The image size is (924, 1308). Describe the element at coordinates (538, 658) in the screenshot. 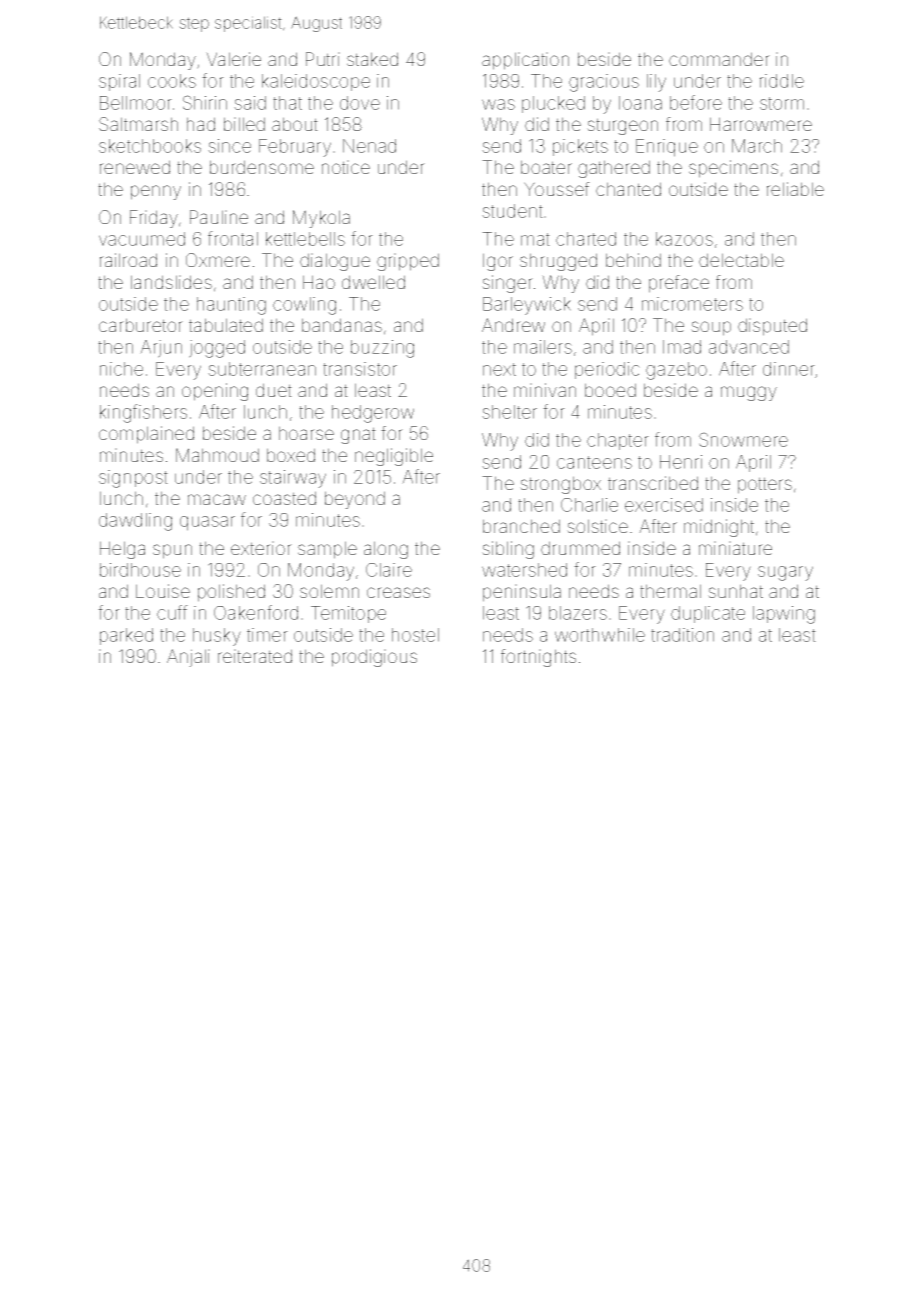

I see `fortnights` at that location.
